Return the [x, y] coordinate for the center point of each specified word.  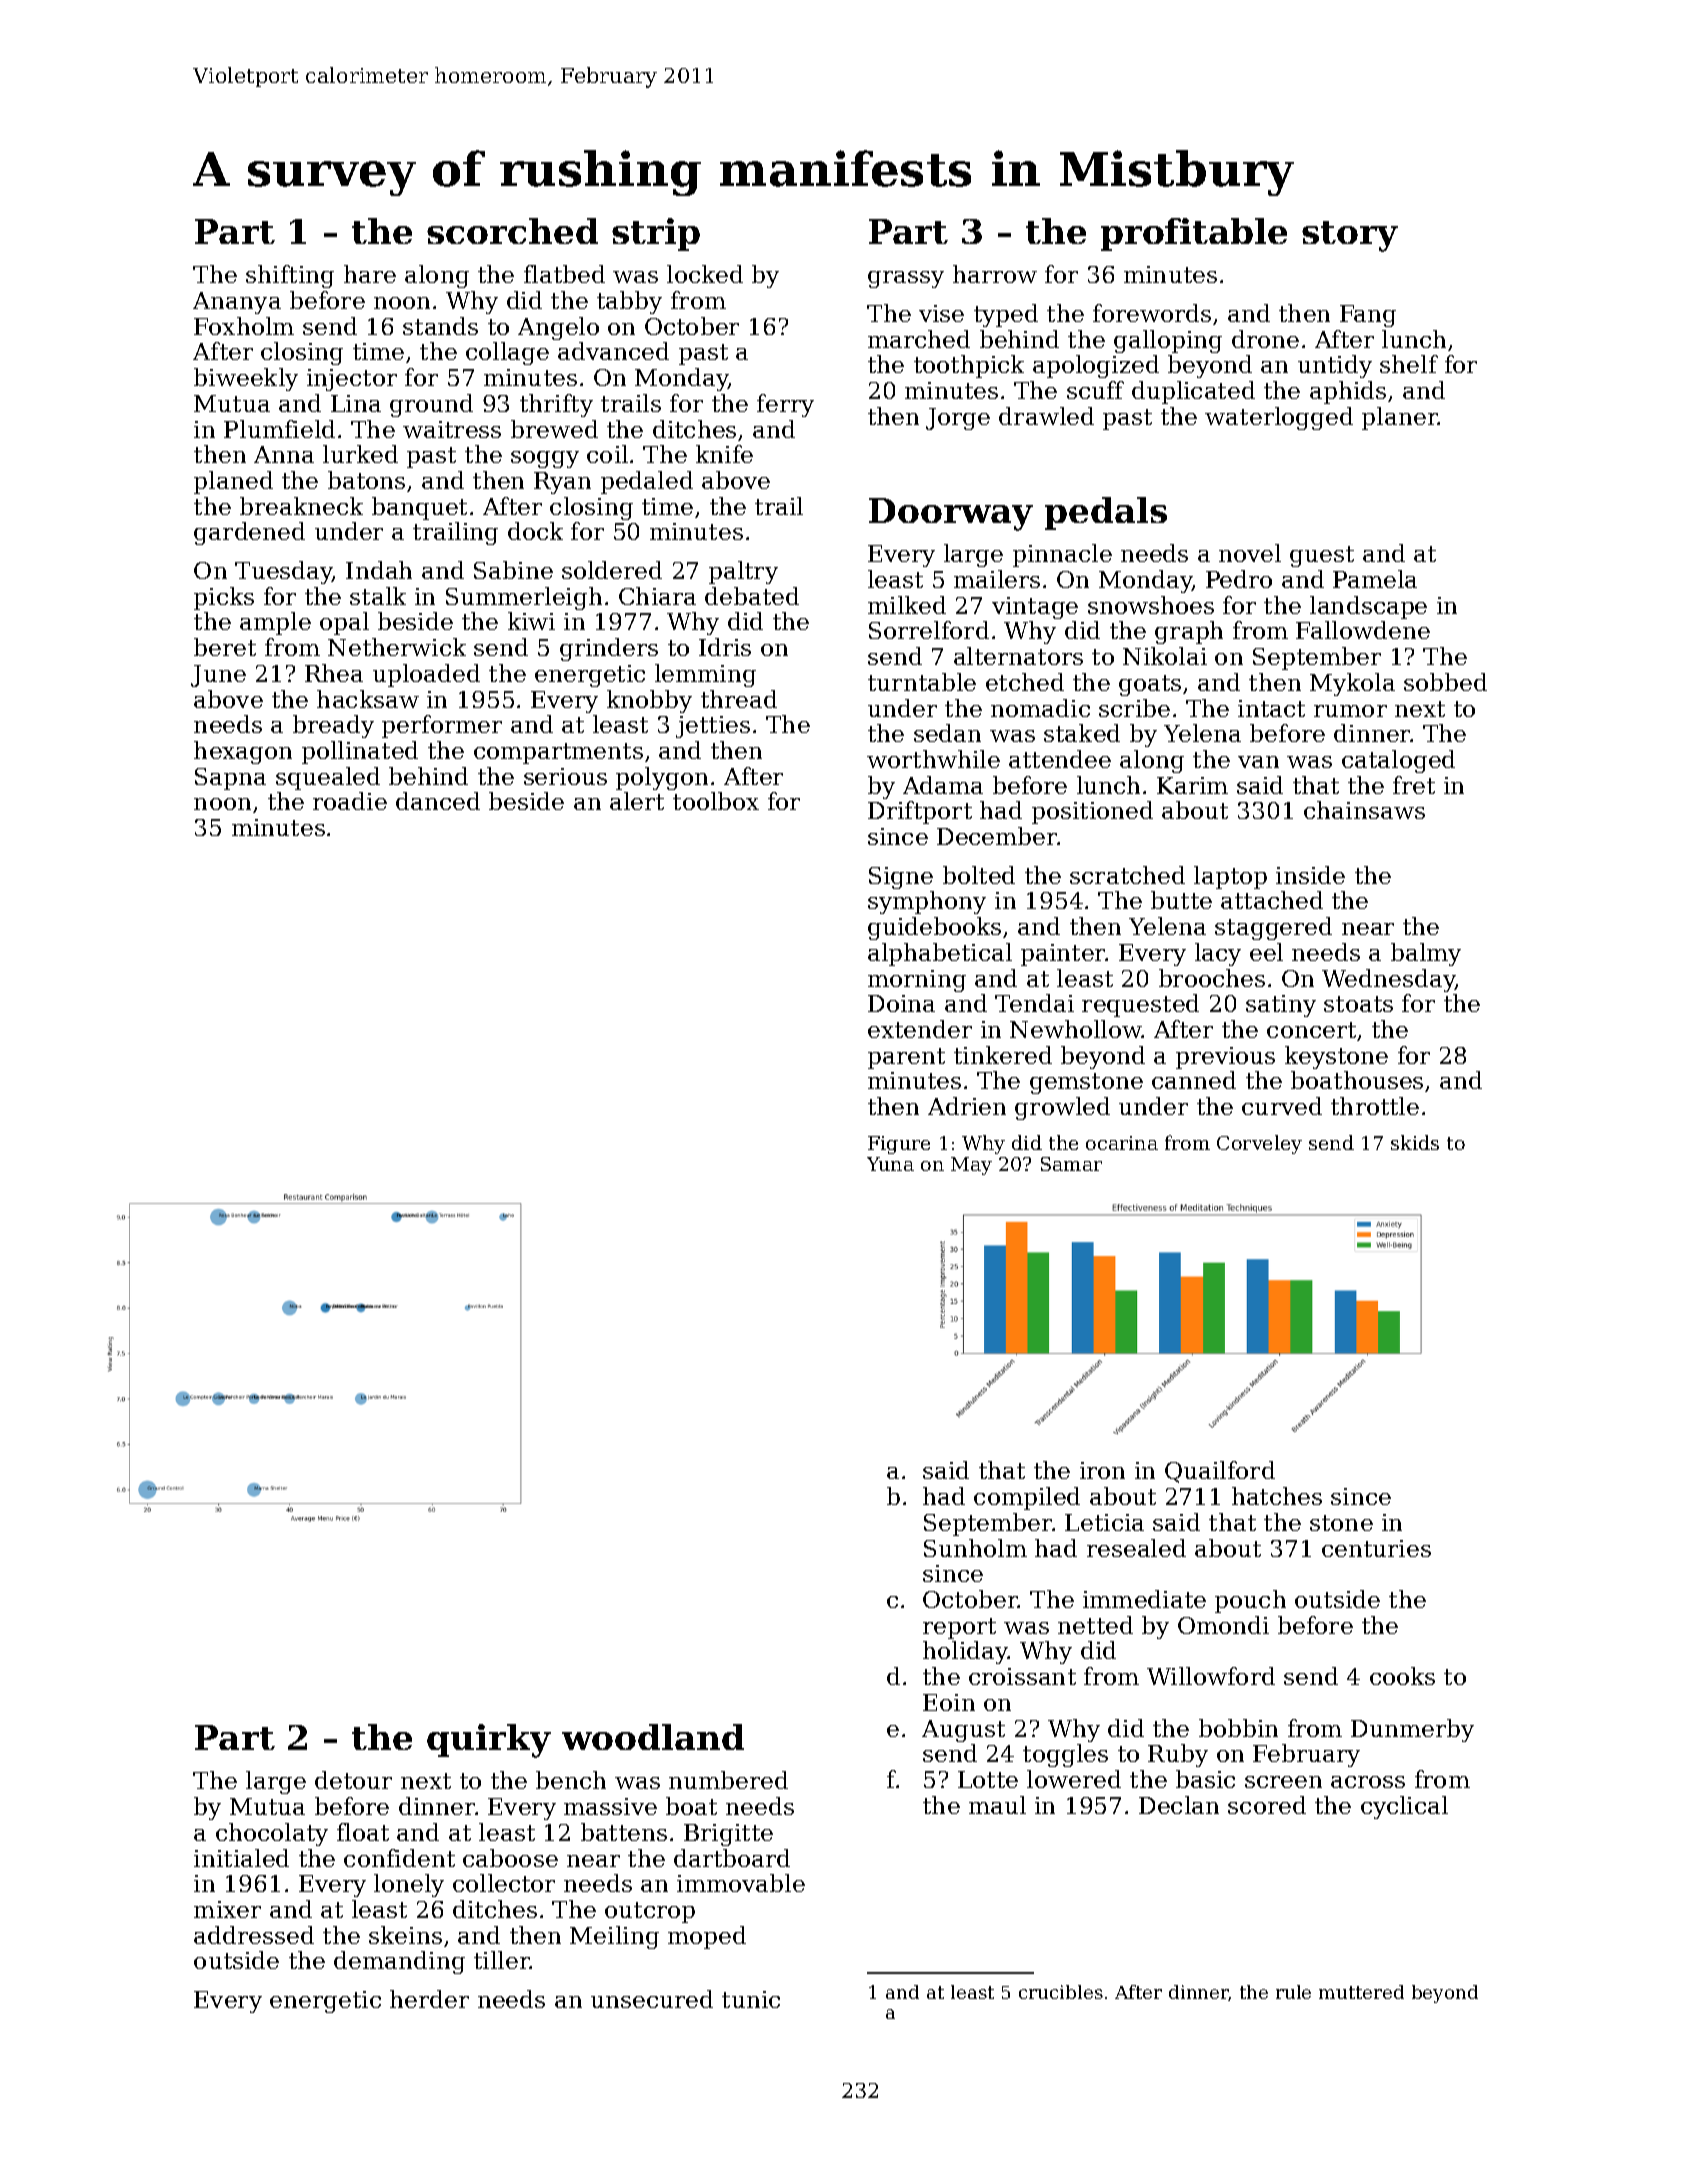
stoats [1358, 1004]
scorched [512, 231]
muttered [1361, 1992]
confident [399, 1858]
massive [610, 1806]
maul [997, 1805]
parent [906, 1058]
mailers [997, 579]
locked [705, 274]
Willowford [1211, 1676]
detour [353, 1780]
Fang [1368, 316]
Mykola [1352, 684]
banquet [419, 508]
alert [637, 801]
